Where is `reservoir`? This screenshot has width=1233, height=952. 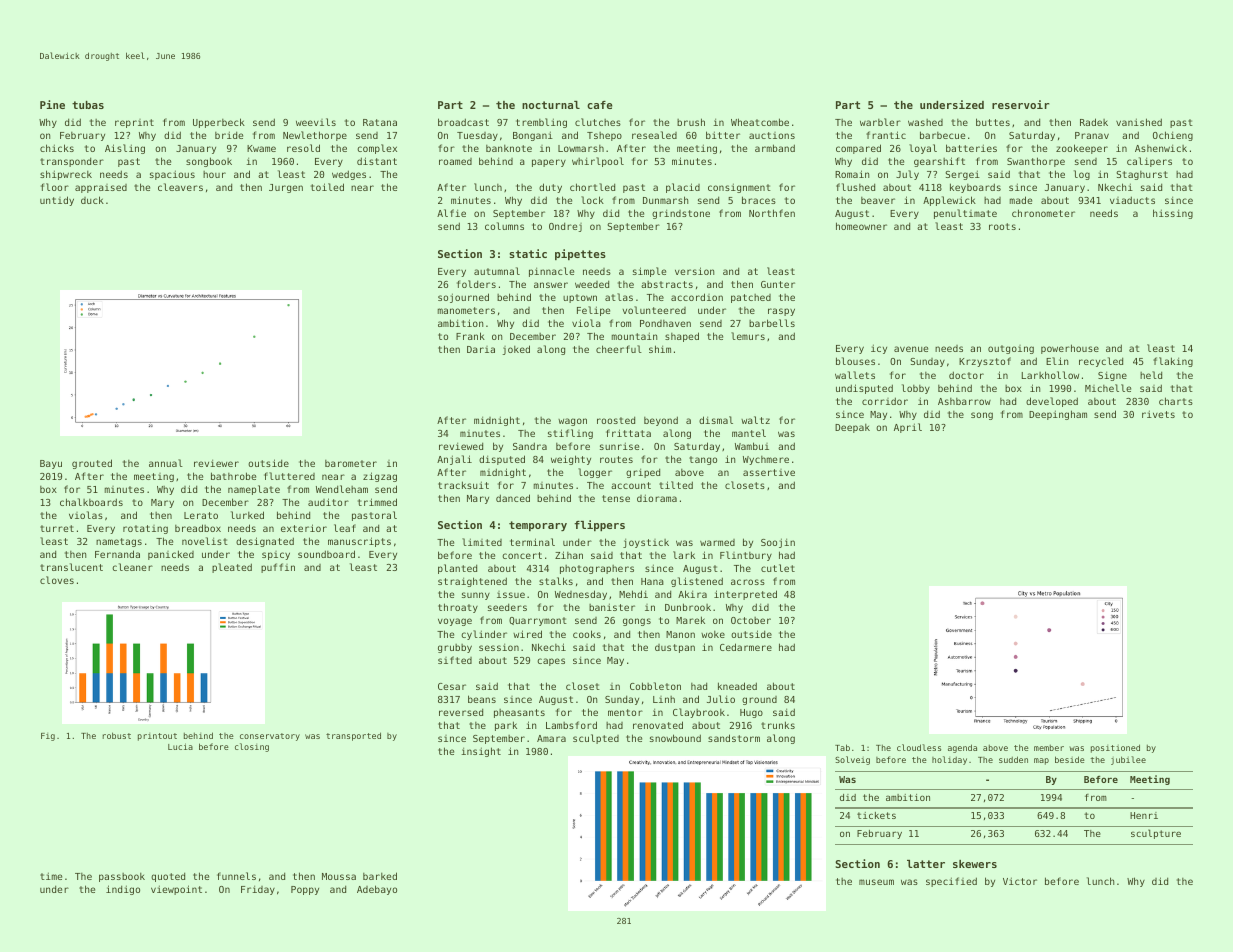
reservoir is located at coordinates (1021, 104).
